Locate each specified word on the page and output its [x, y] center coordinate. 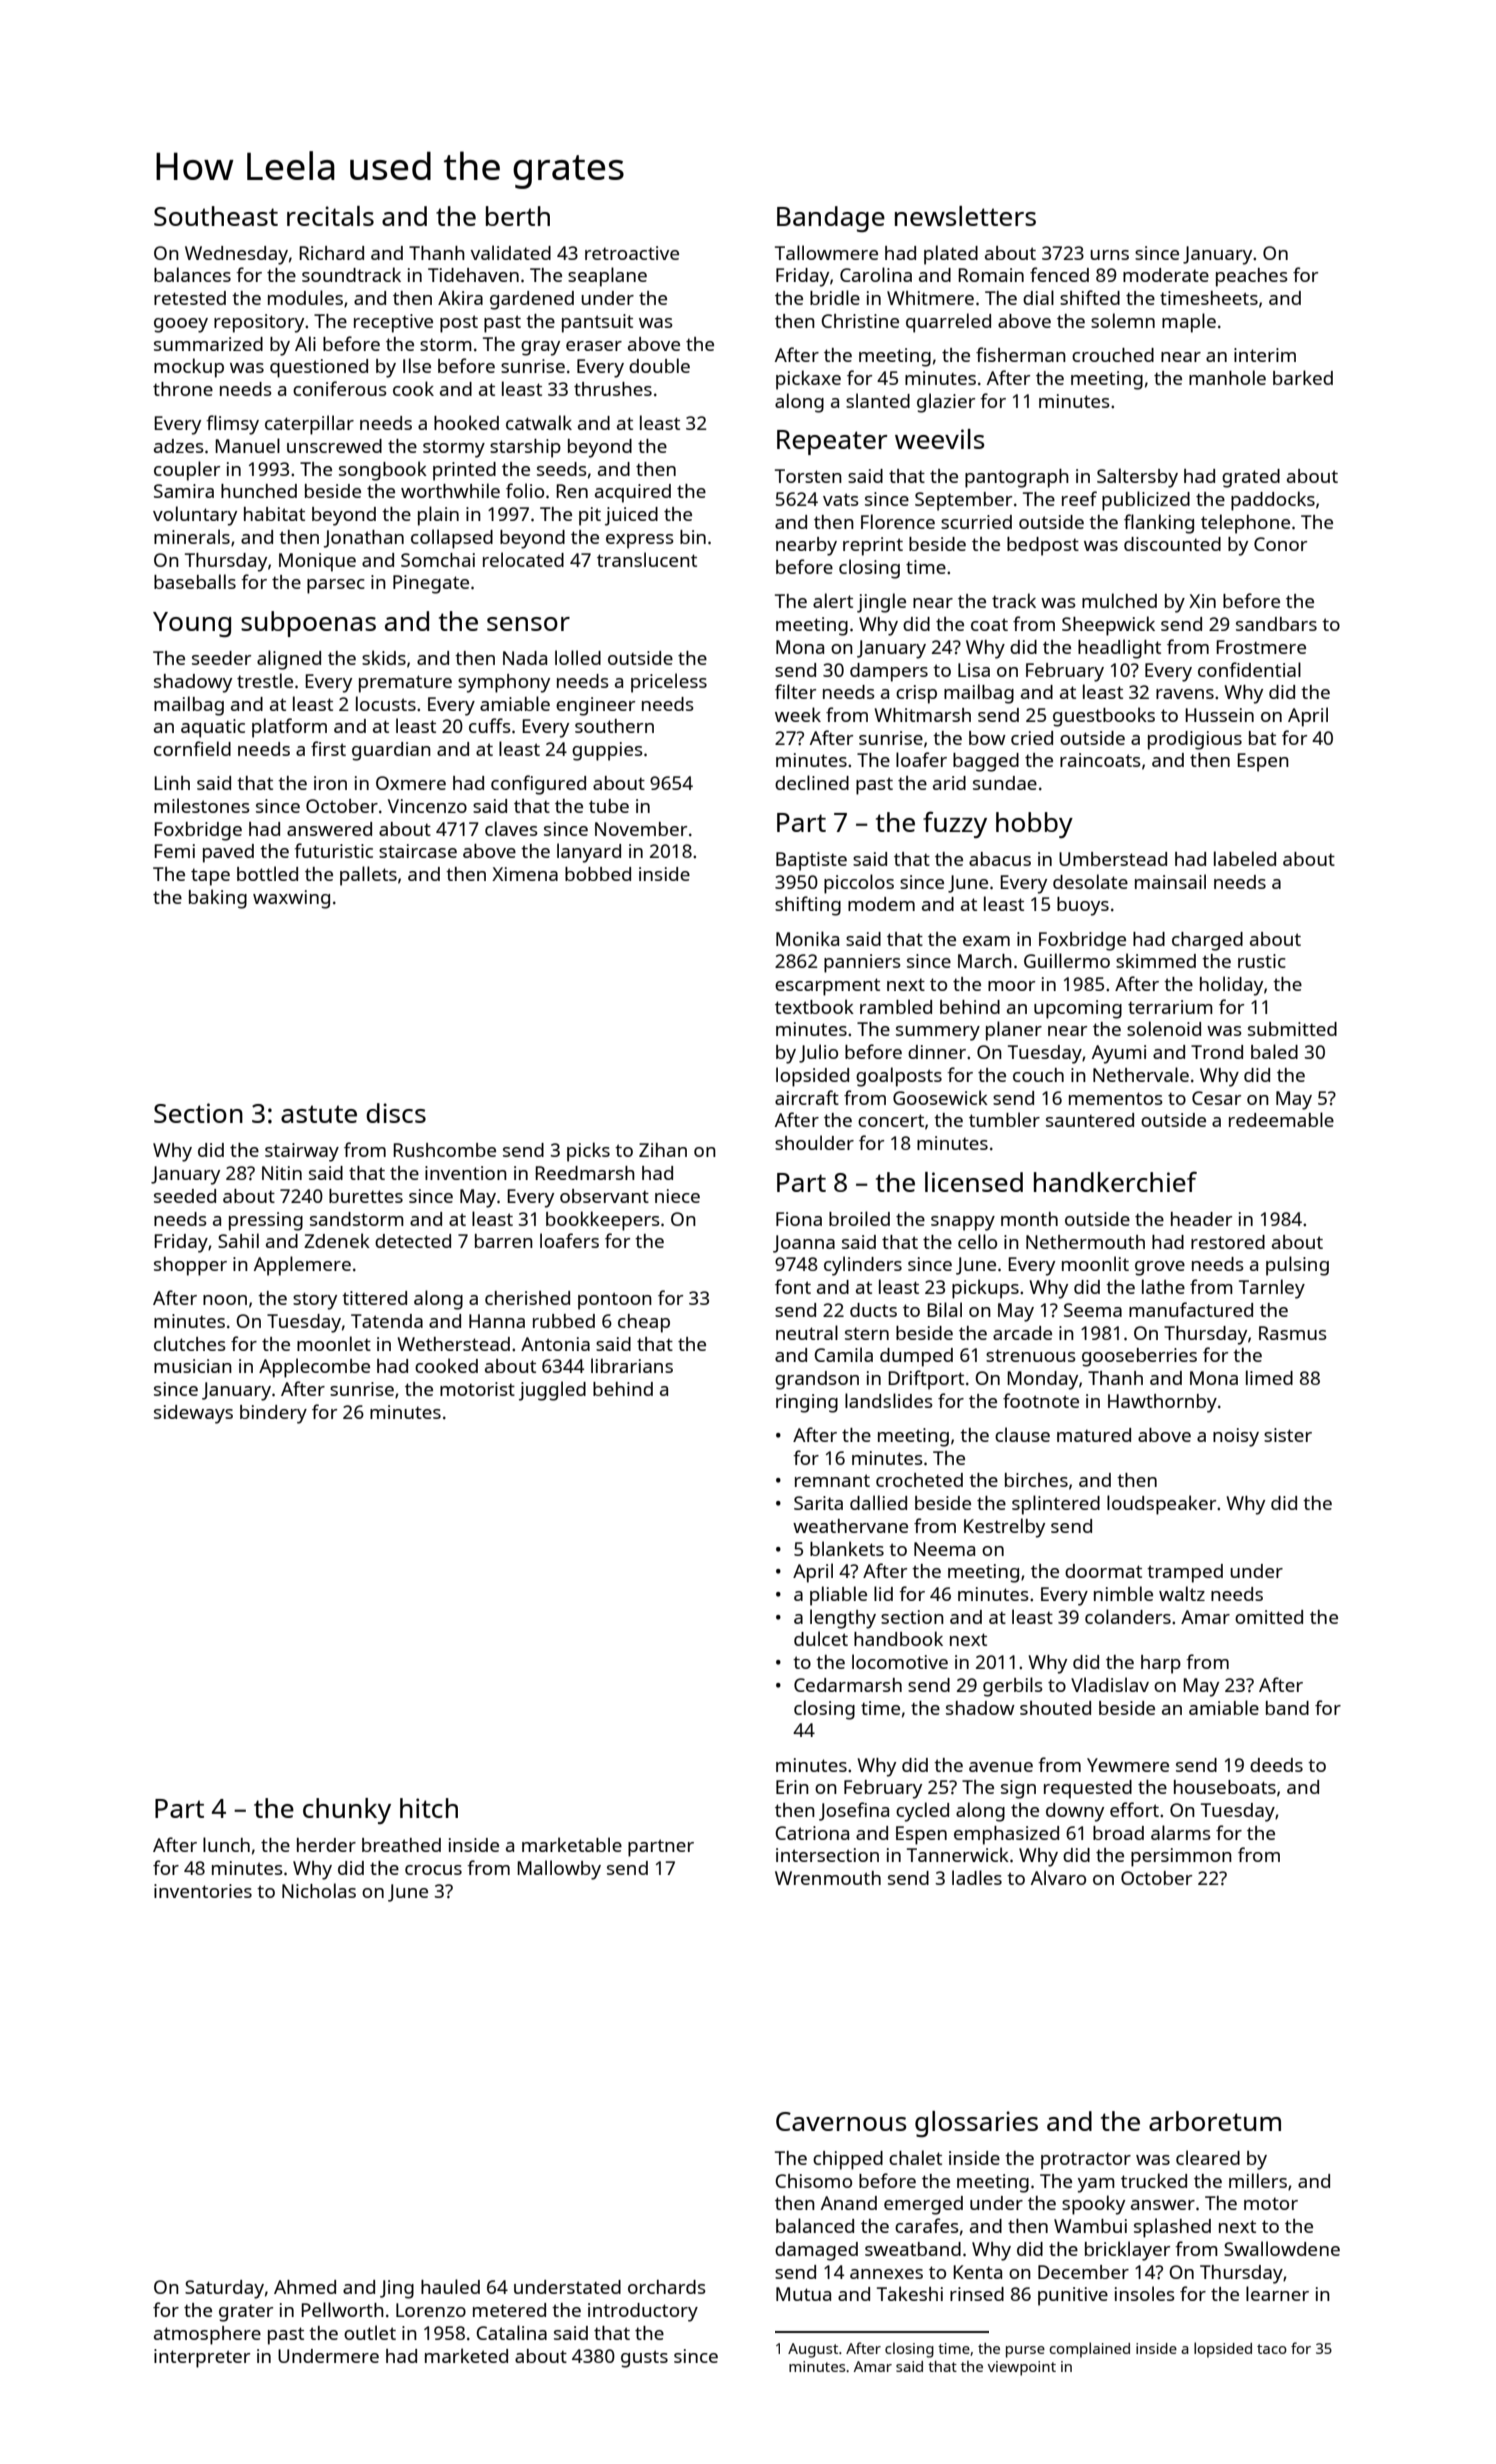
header [1201, 1219]
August [813, 2350]
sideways [193, 1414]
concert [891, 1120]
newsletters [965, 216]
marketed [466, 2355]
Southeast [216, 216]
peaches [1252, 277]
